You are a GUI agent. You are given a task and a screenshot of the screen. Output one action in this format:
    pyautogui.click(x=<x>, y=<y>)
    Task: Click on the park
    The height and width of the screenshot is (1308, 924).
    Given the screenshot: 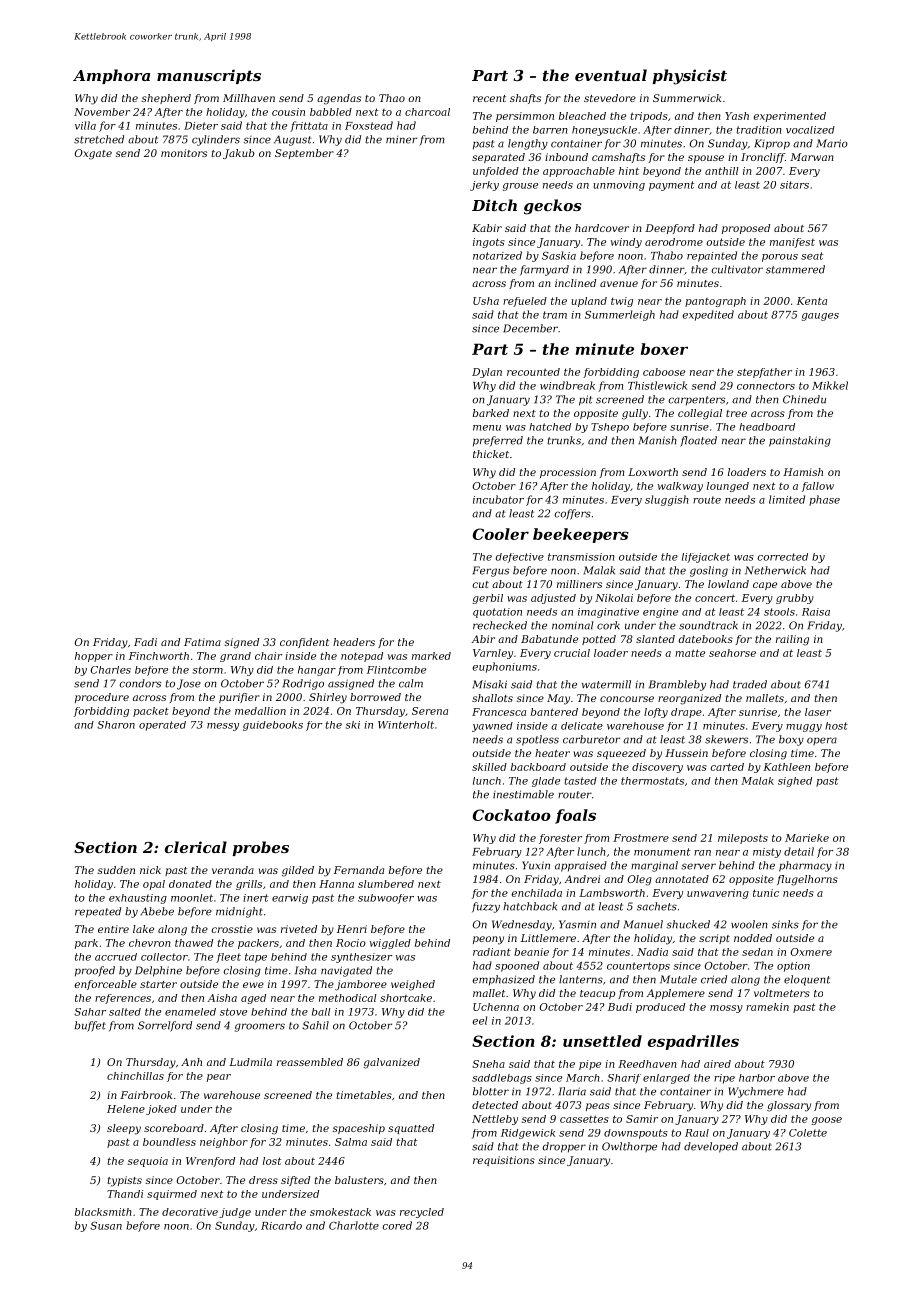 What is the action you would take?
    pyautogui.click(x=86, y=944)
